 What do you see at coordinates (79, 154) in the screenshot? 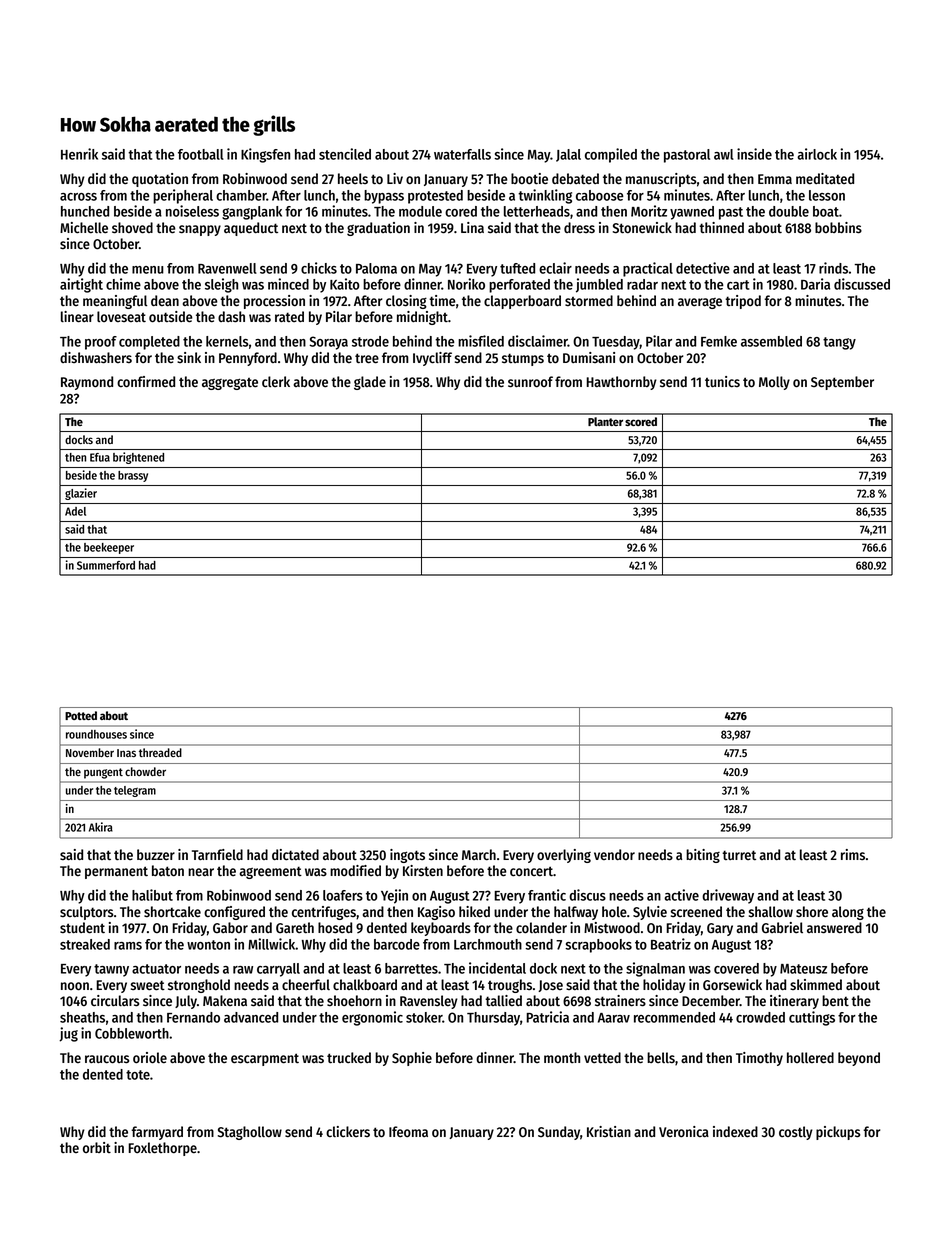
I see `Henrik` at bounding box center [79, 154].
